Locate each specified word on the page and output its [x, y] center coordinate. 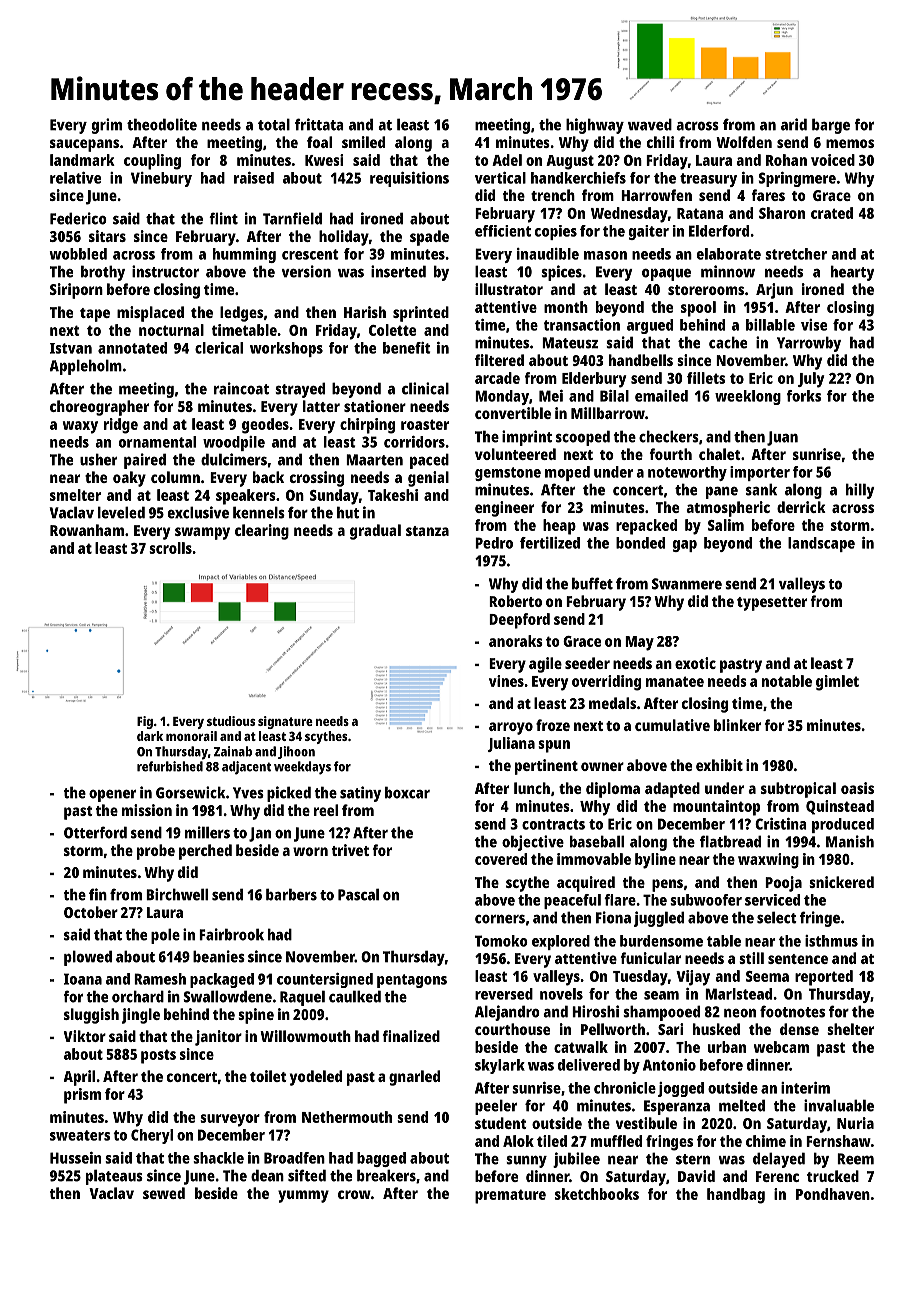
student [501, 1123]
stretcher [796, 254]
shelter [850, 1029]
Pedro [494, 543]
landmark [82, 160]
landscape [821, 544]
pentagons [412, 981]
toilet [268, 1076]
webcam [781, 1047]
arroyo [511, 728]
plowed [88, 958]
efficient [503, 231]
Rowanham [87, 530]
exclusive [198, 512]
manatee [675, 681]
